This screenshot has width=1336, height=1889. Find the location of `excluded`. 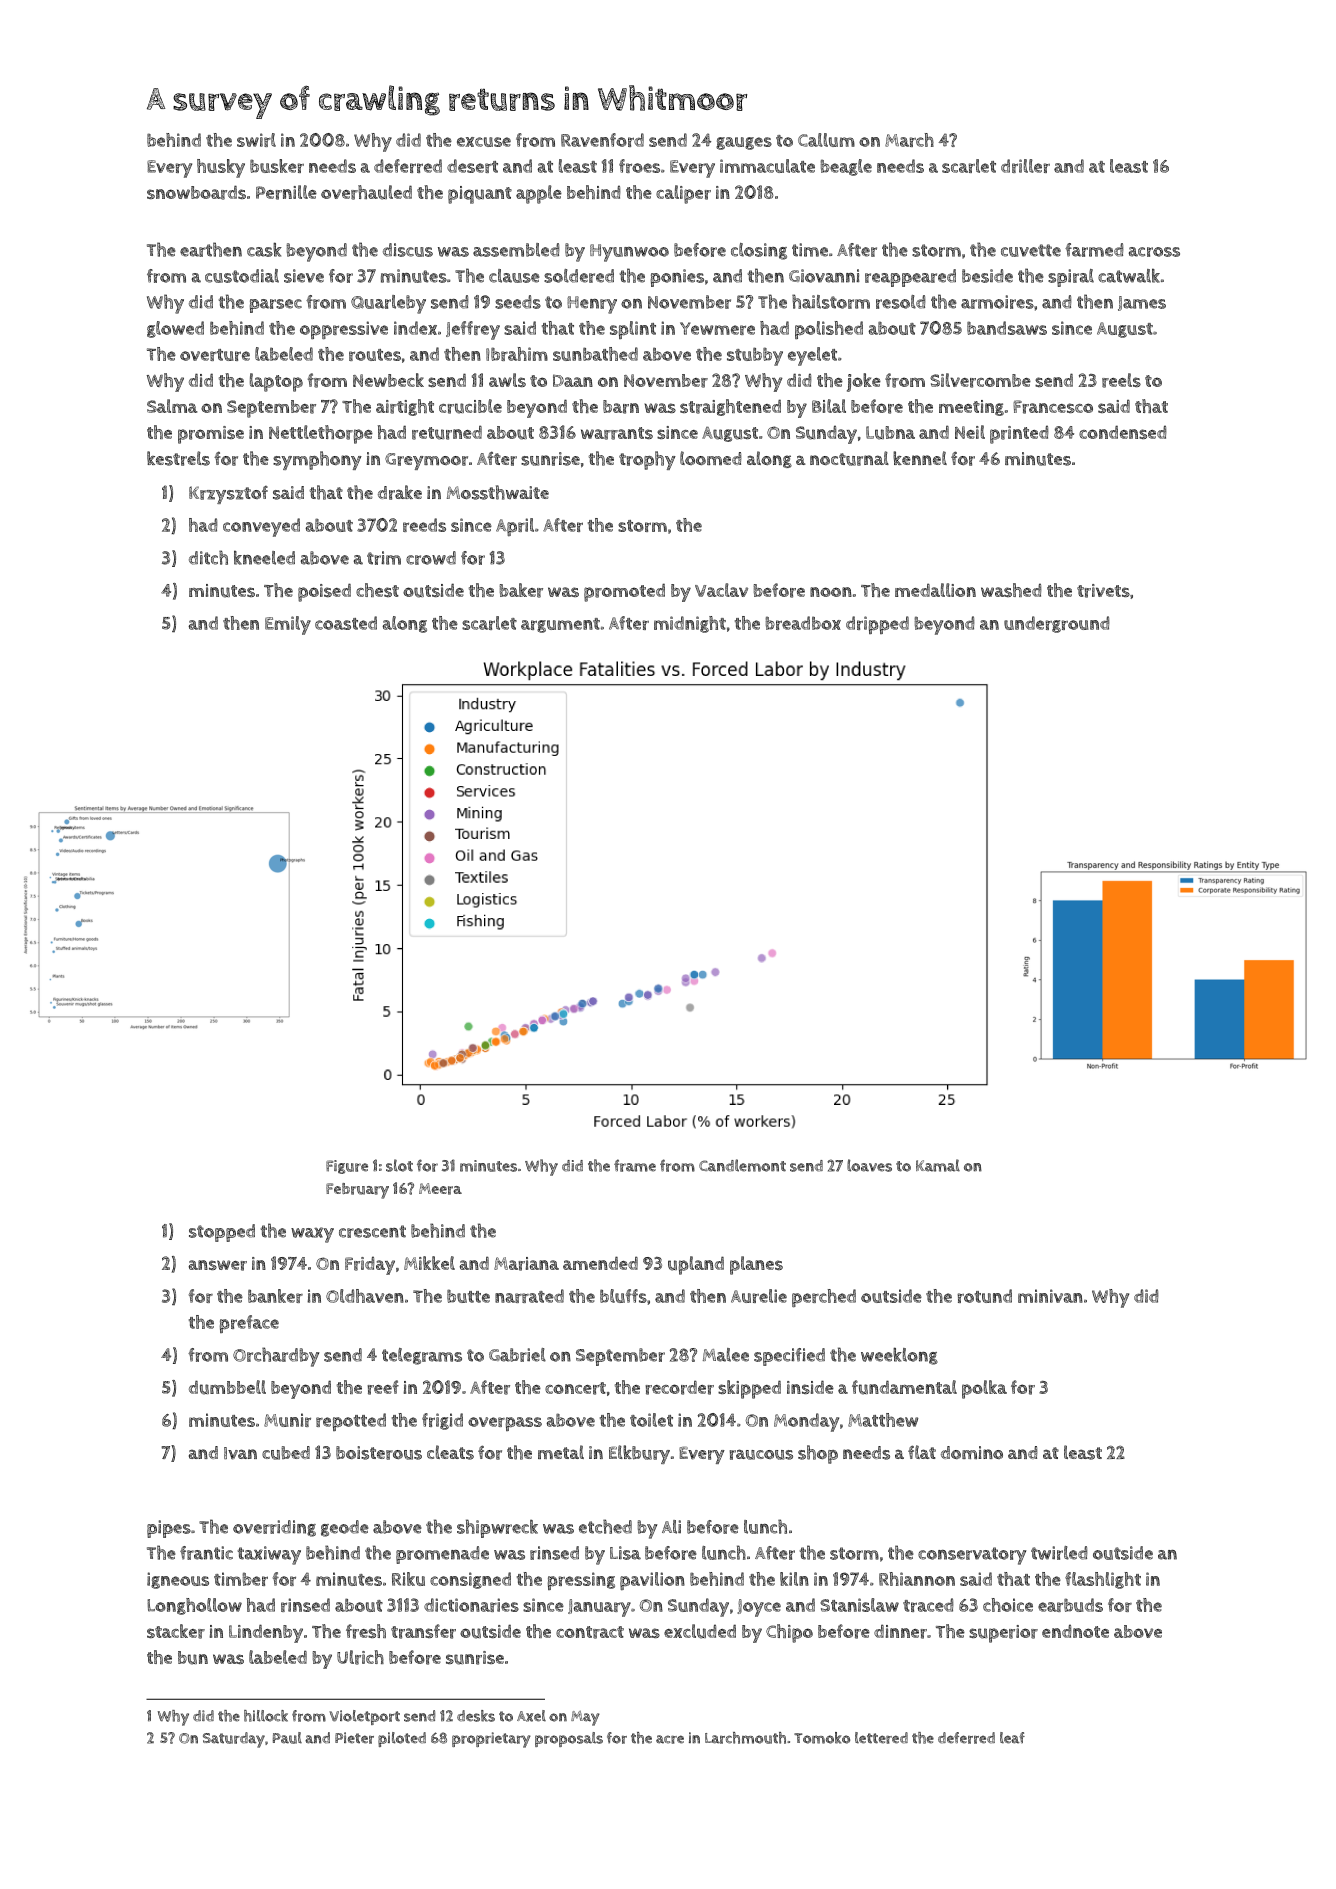

excluded is located at coordinates (700, 1631).
